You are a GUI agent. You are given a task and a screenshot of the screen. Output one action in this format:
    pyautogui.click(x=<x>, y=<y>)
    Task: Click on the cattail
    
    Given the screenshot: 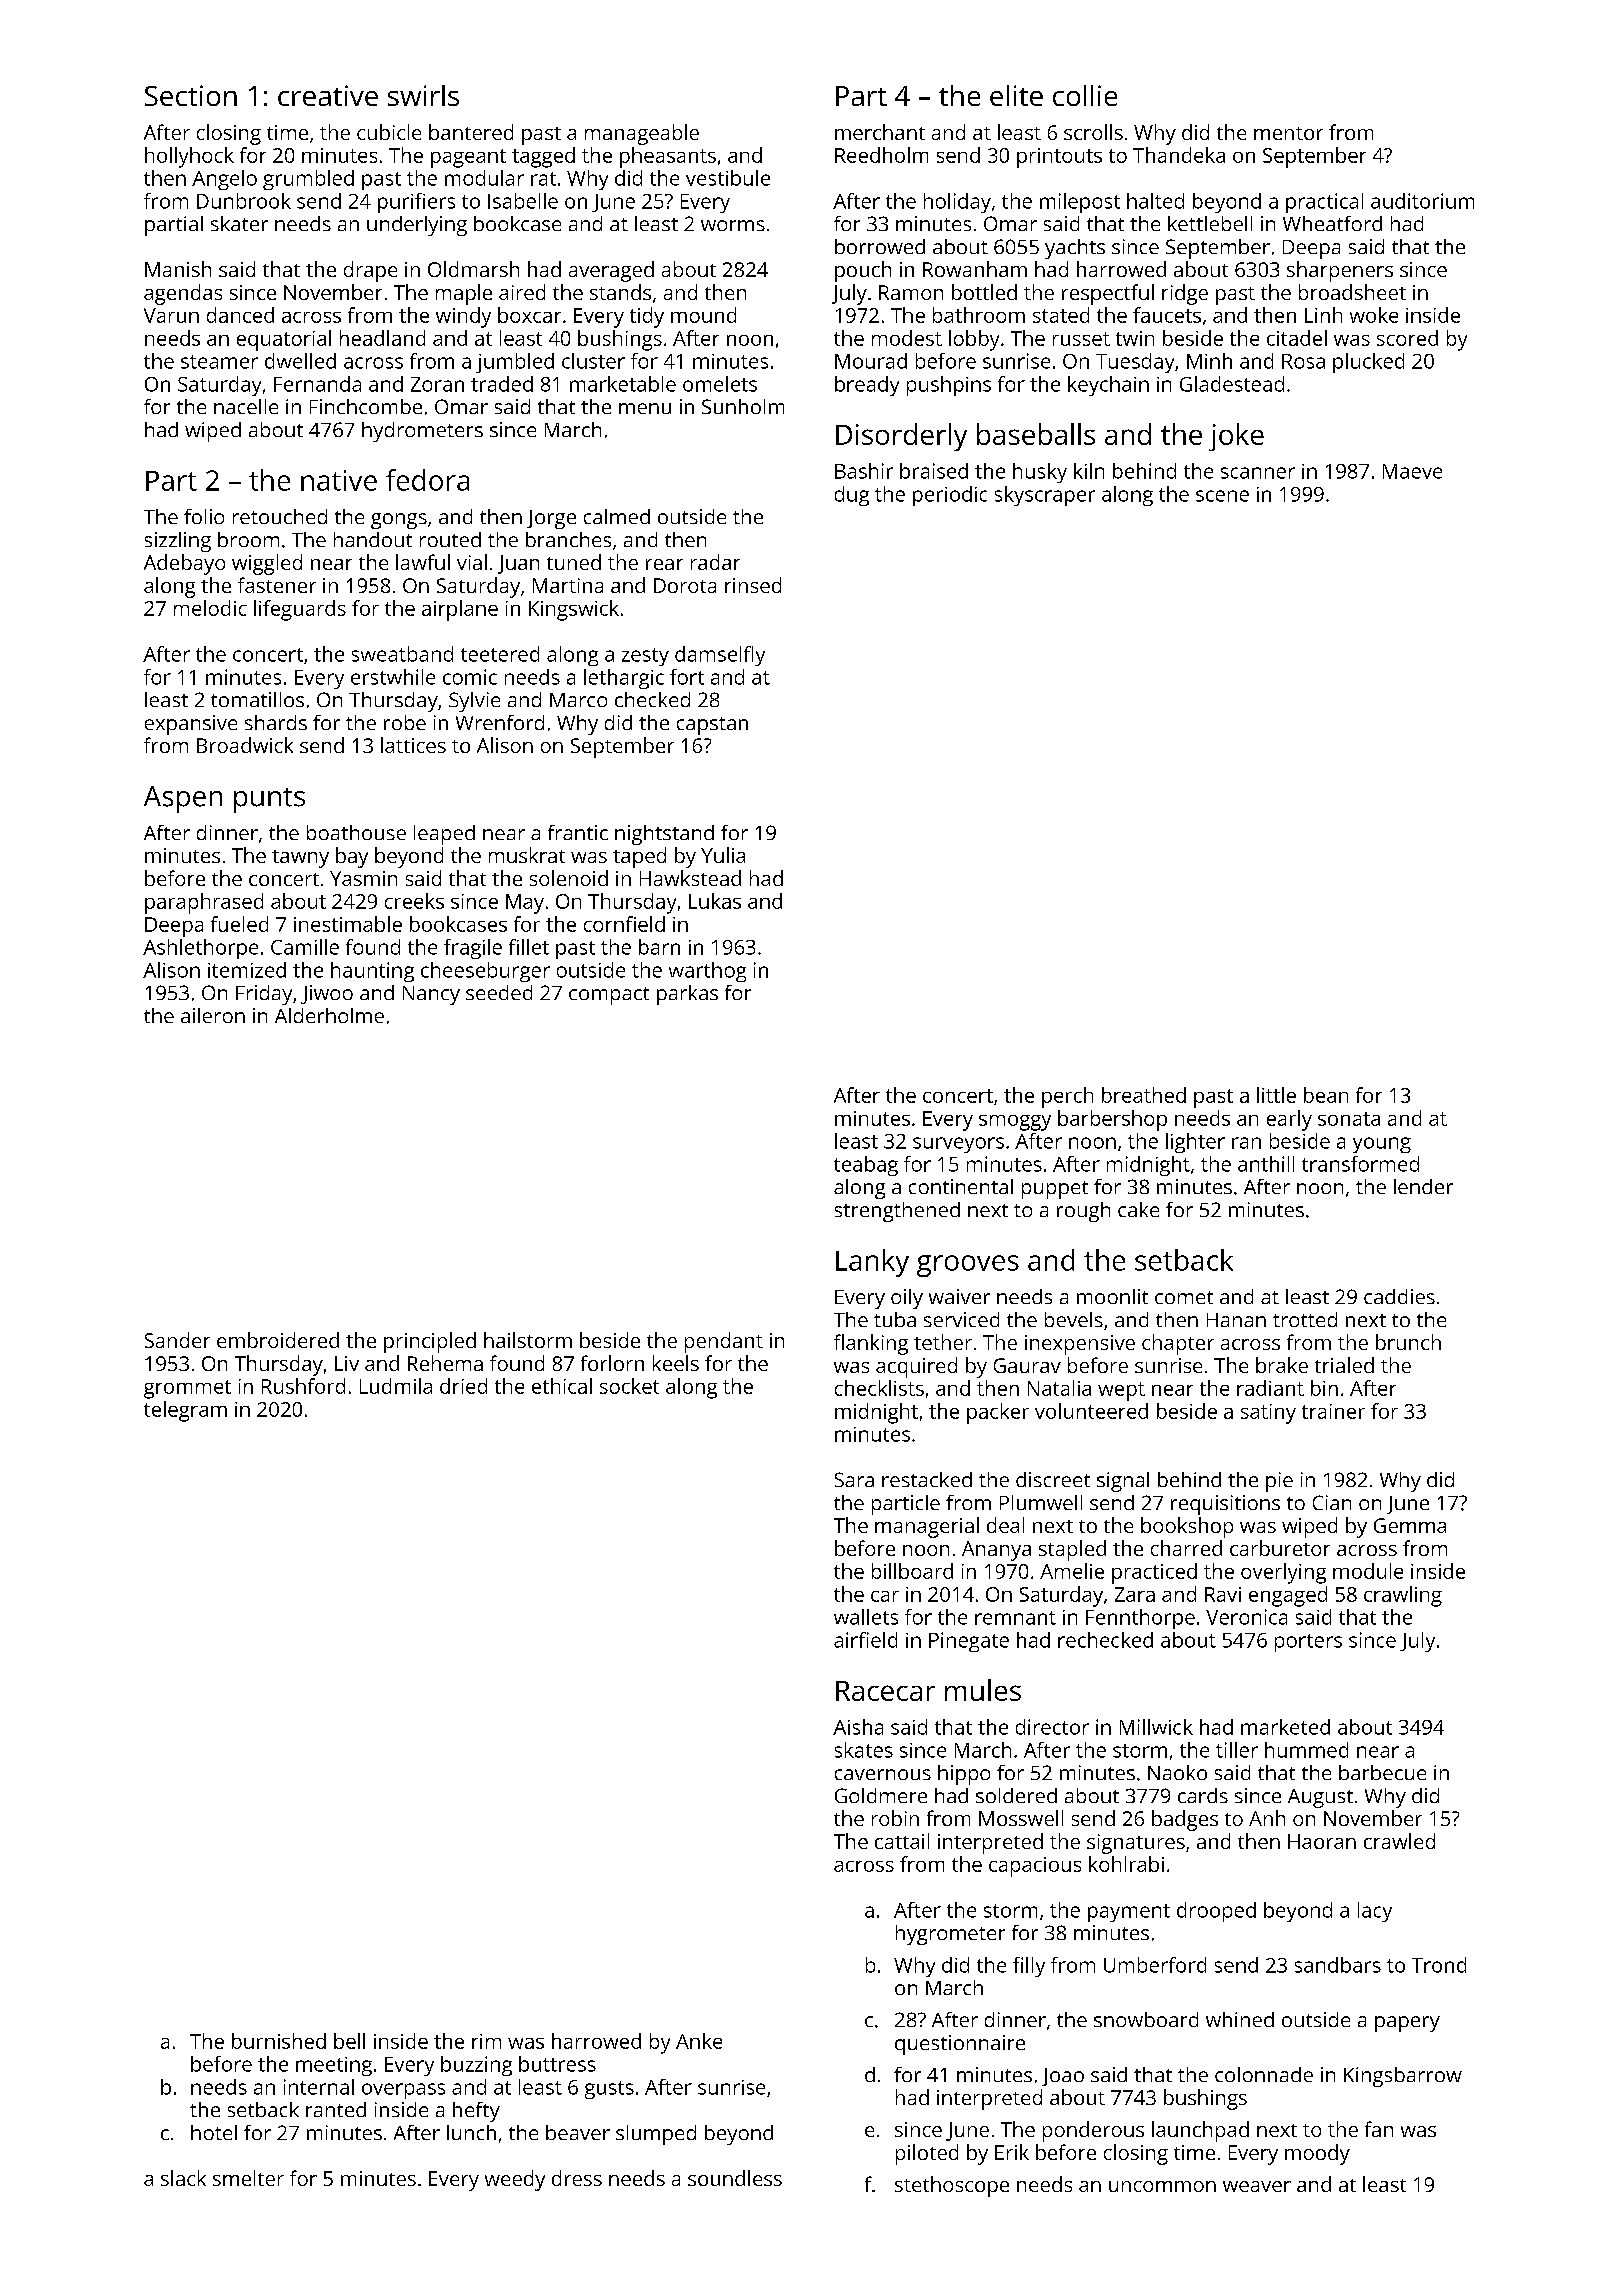 What is the action you would take?
    pyautogui.click(x=902, y=1841)
